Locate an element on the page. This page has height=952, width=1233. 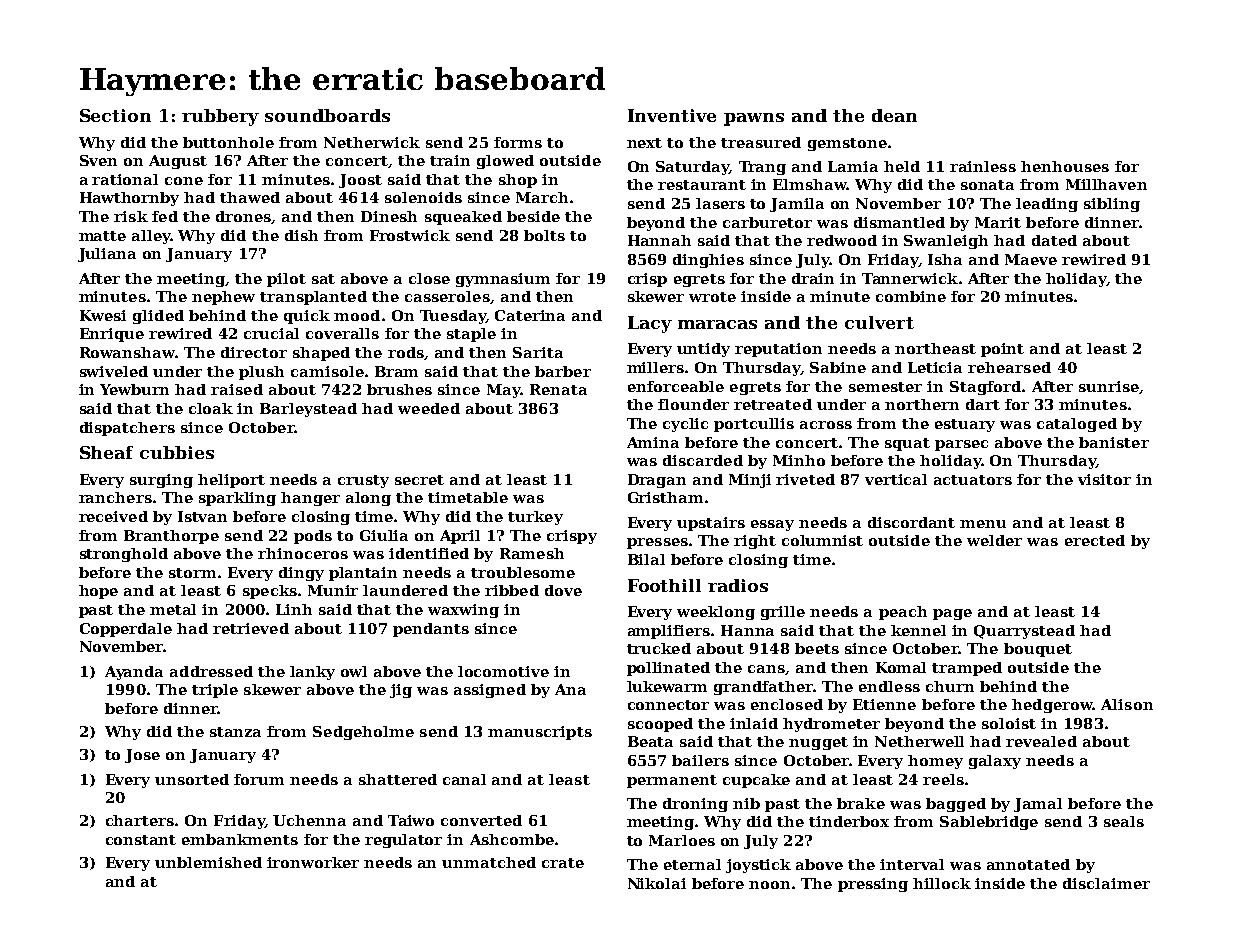
dean is located at coordinates (894, 115).
